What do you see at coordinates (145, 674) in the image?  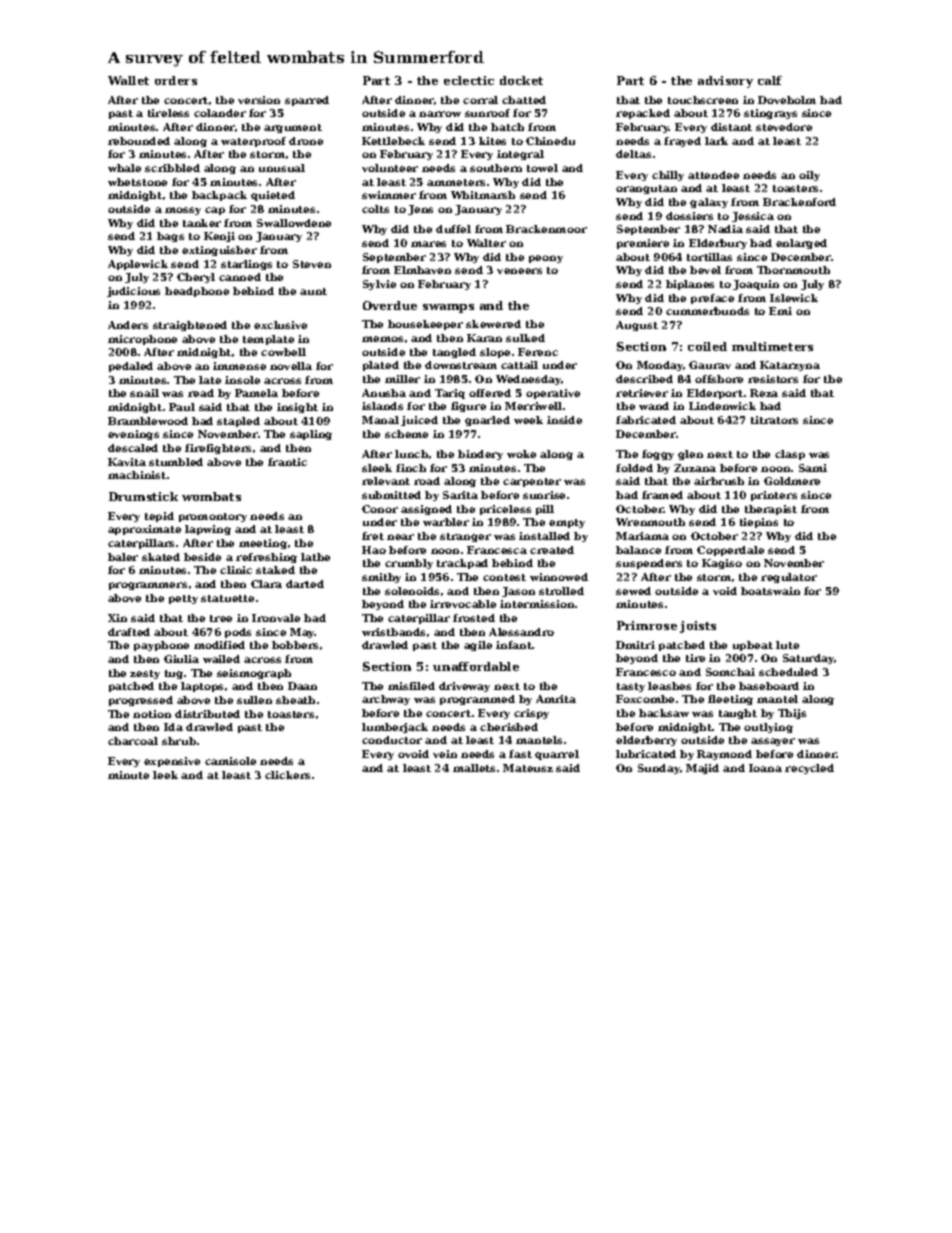 I see `zesty` at bounding box center [145, 674].
